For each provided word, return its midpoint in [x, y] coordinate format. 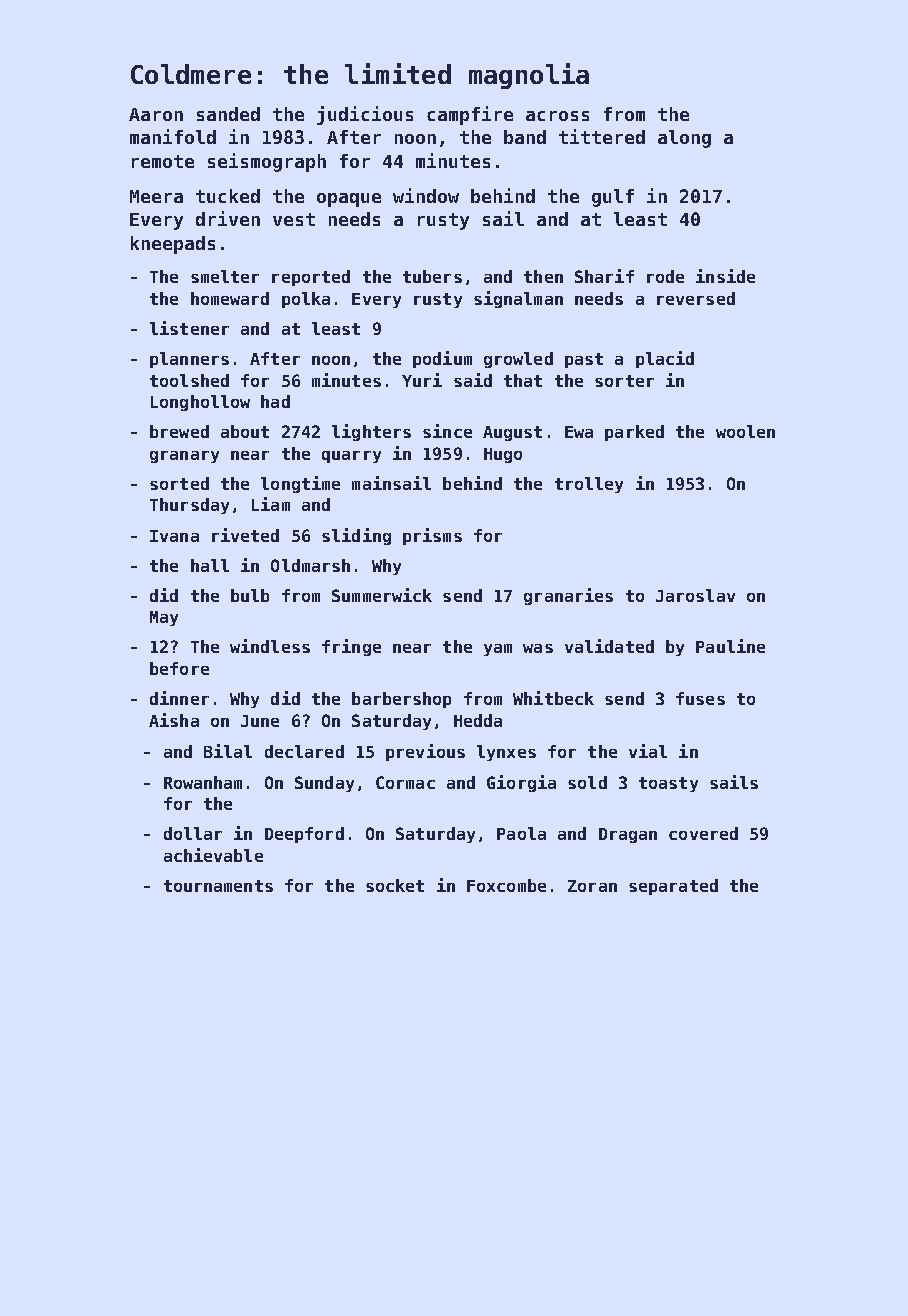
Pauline [730, 646]
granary [184, 457]
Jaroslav [695, 595]
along [684, 139]
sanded [228, 114]
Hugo [503, 455]
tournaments [218, 886]
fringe [351, 647]
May [164, 618]
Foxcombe [506, 885]
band [525, 137]
